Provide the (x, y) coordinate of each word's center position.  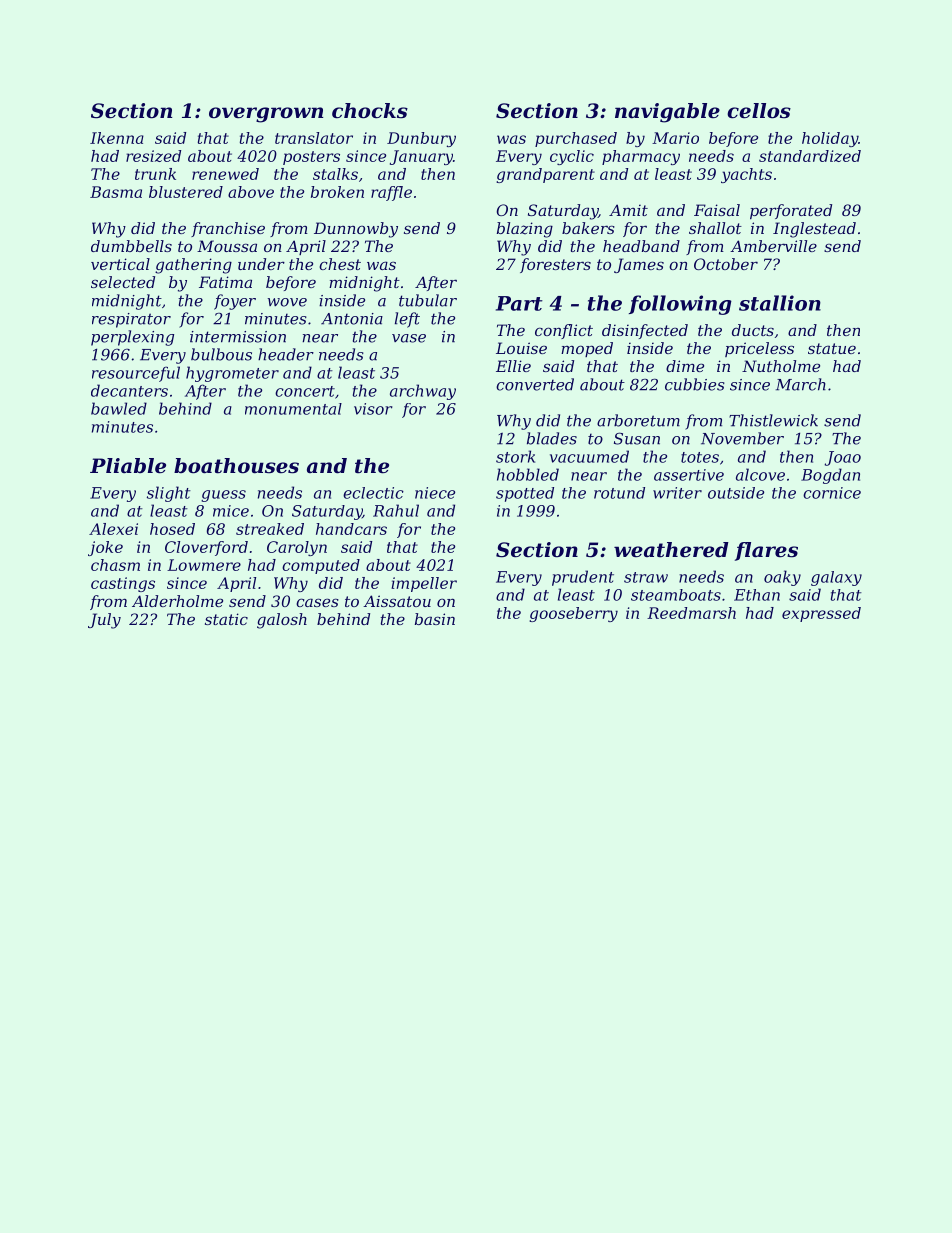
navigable (667, 113)
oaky (782, 578)
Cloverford (206, 548)
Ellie (513, 366)
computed (321, 566)
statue (832, 348)
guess (223, 496)
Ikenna (117, 138)
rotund (619, 493)
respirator (131, 320)
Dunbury (421, 139)
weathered (671, 550)
